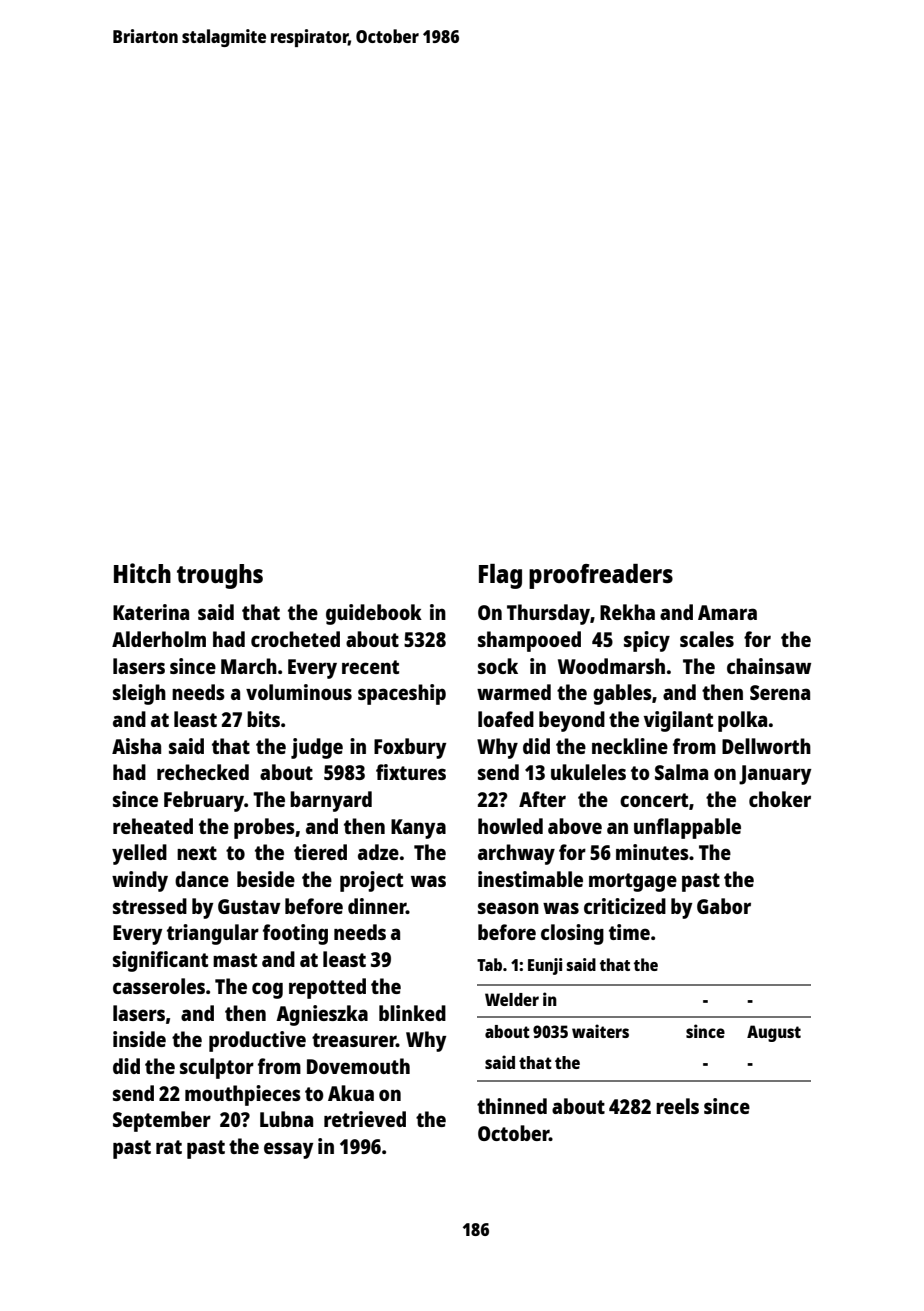  Describe the element at coordinates (203, 772) in the page. I see `rechecked` at that location.
